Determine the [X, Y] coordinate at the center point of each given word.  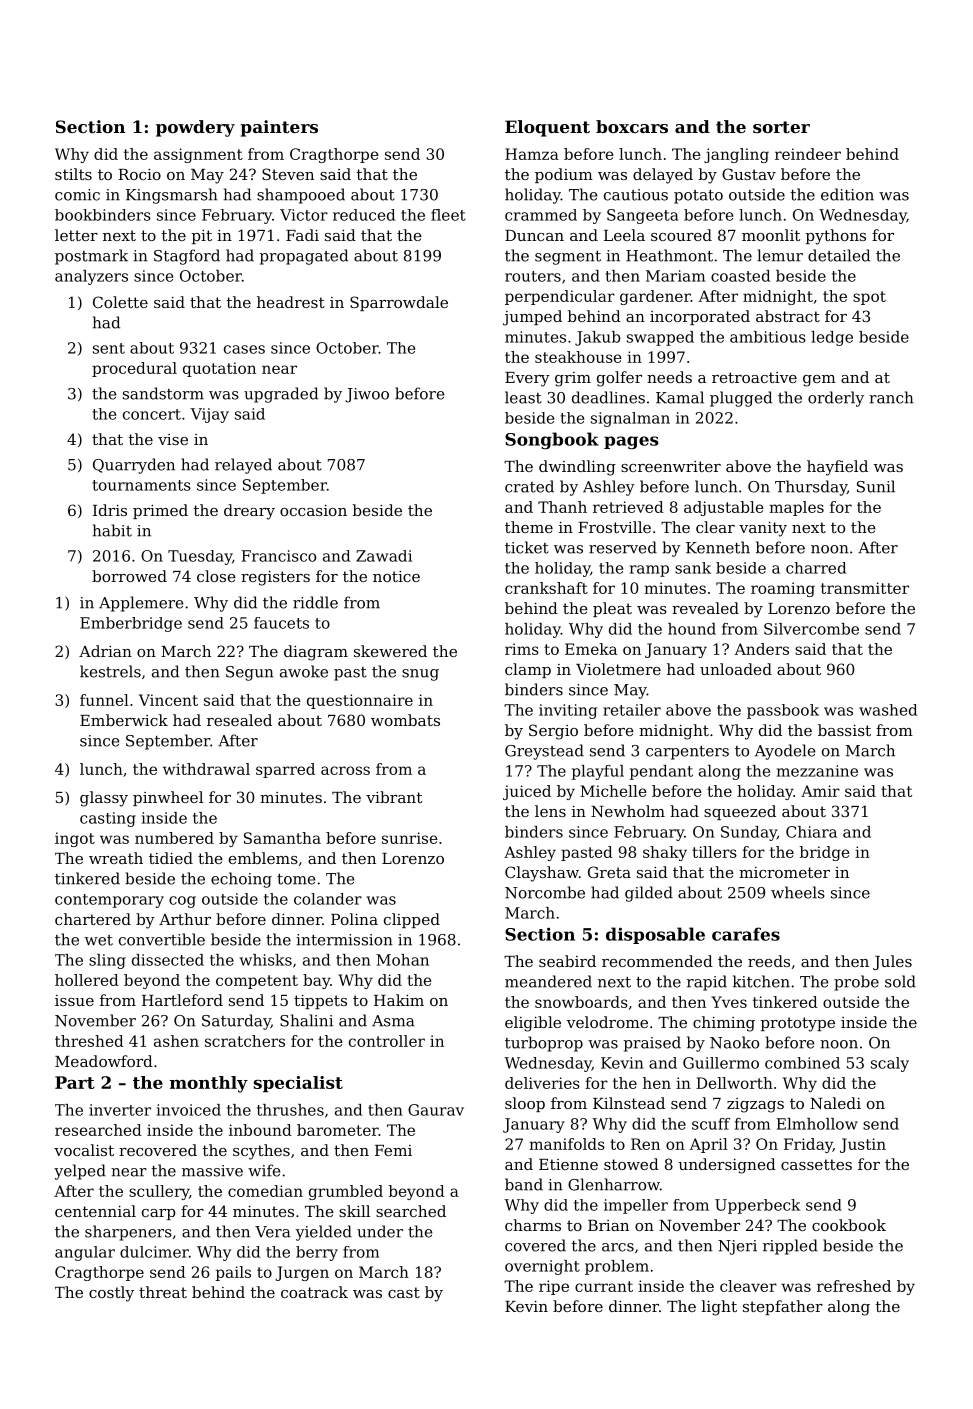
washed [888, 710]
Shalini [306, 1020]
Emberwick [124, 720]
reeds [769, 961]
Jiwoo [367, 395]
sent [109, 348]
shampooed [301, 196]
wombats [405, 720]
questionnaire [360, 701]
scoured [681, 235]
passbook [783, 711]
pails [233, 1273]
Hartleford [182, 1000]
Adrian [105, 651]
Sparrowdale [399, 303]
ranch [891, 397]
